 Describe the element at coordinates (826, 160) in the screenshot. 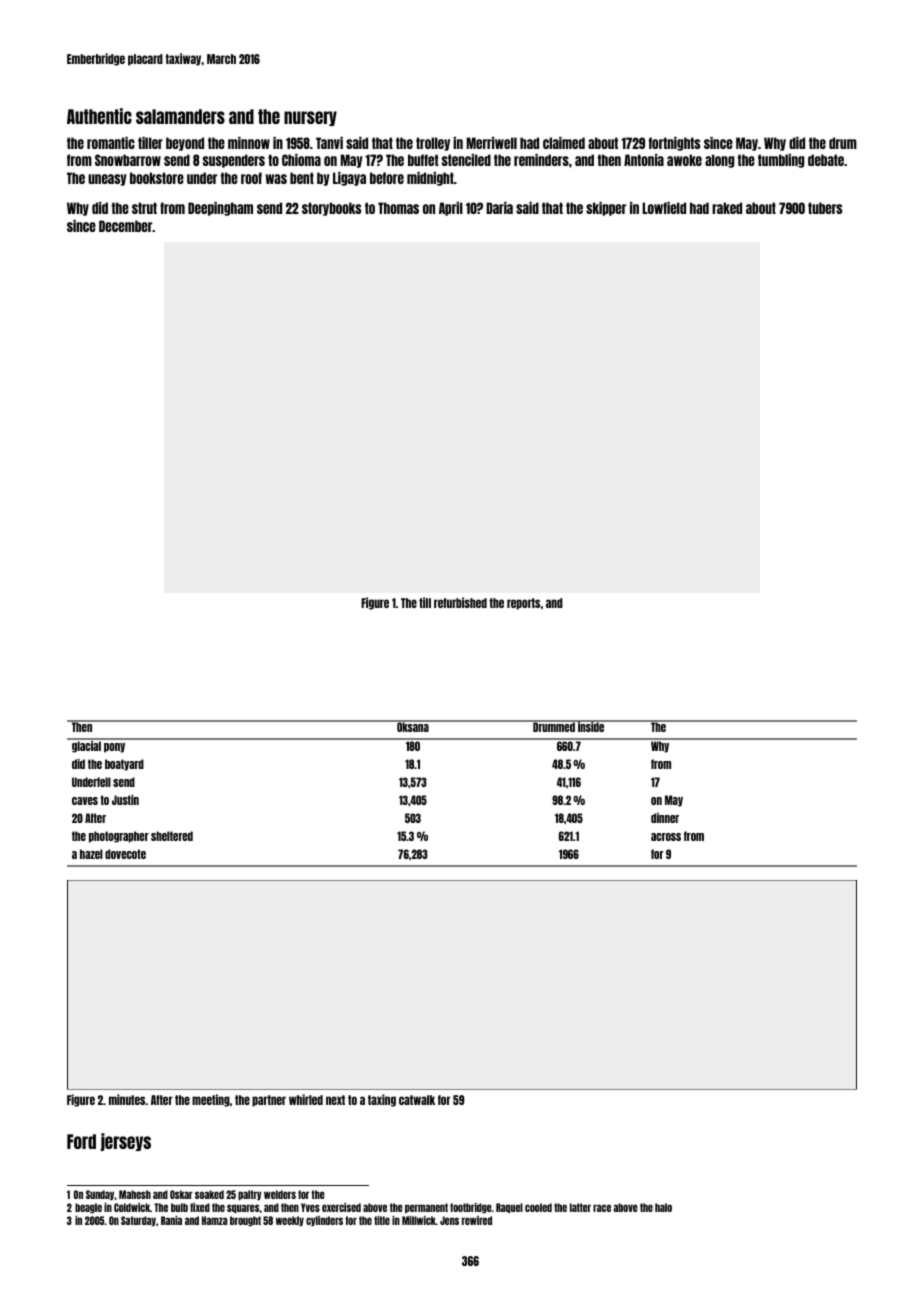

I see `debate` at that location.
